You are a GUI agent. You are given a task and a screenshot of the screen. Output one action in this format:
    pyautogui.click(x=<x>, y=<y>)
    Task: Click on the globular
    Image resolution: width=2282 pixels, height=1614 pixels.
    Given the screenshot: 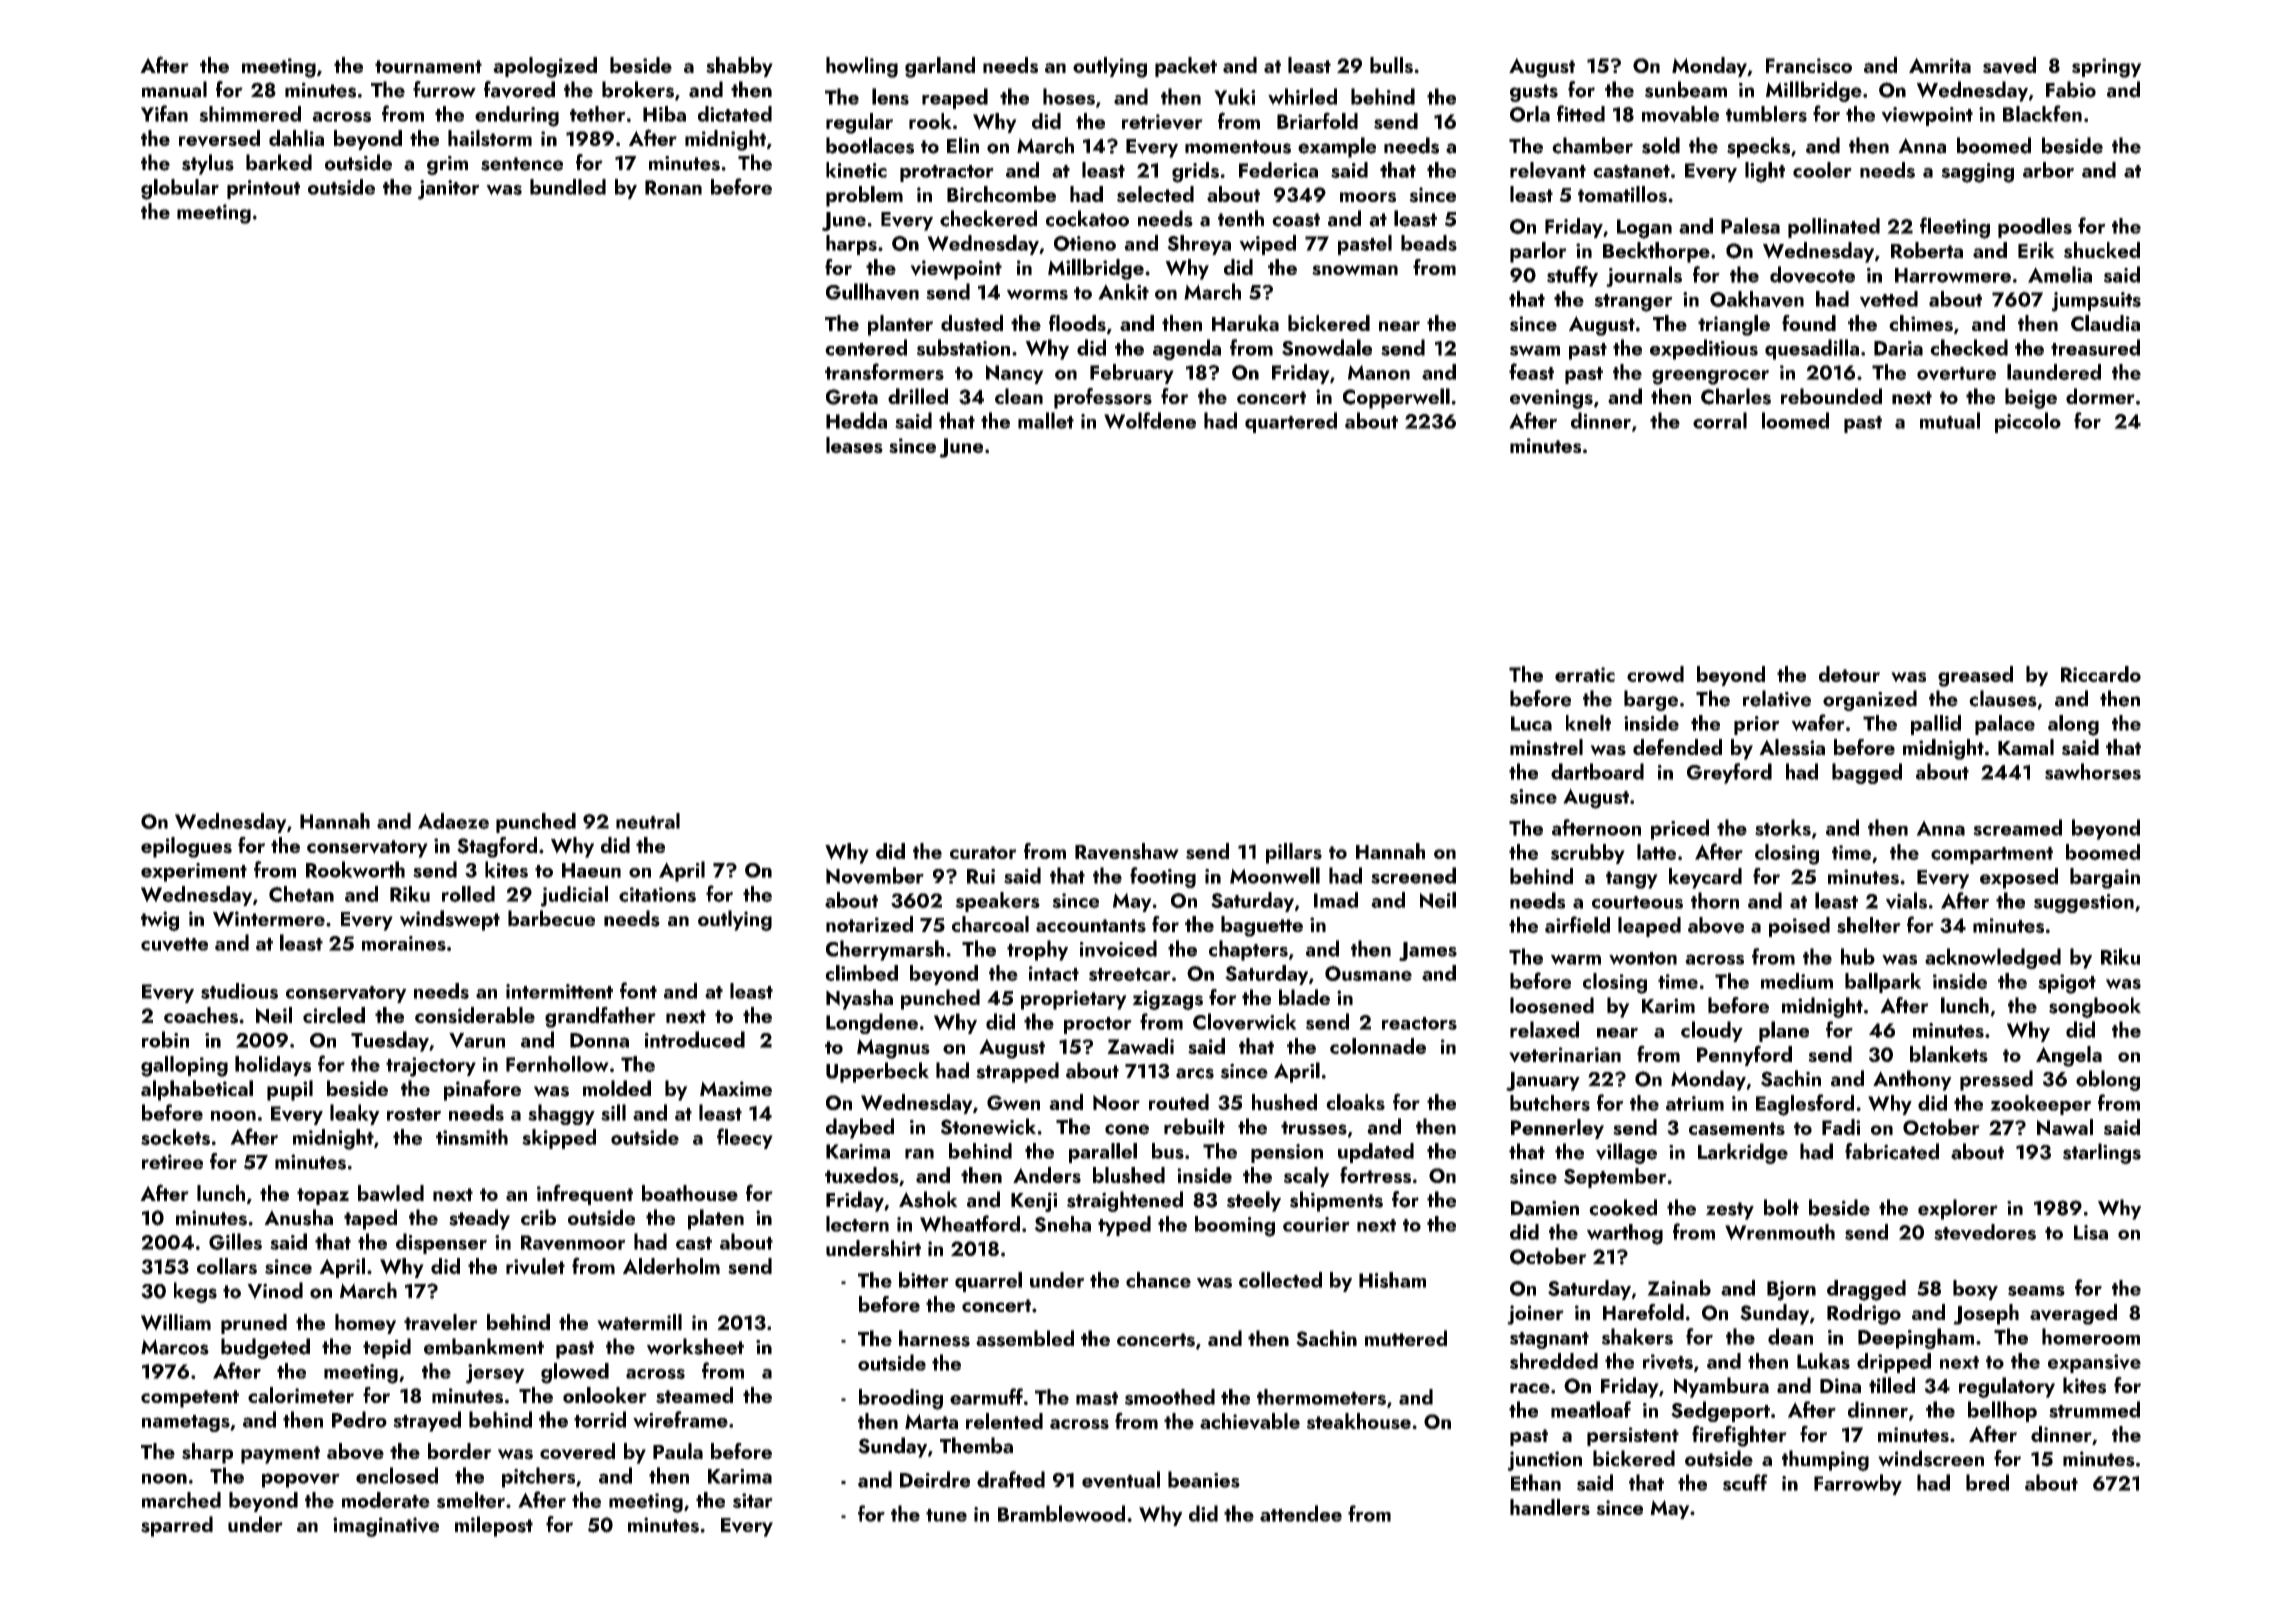 What is the action you would take?
    pyautogui.click(x=180, y=189)
